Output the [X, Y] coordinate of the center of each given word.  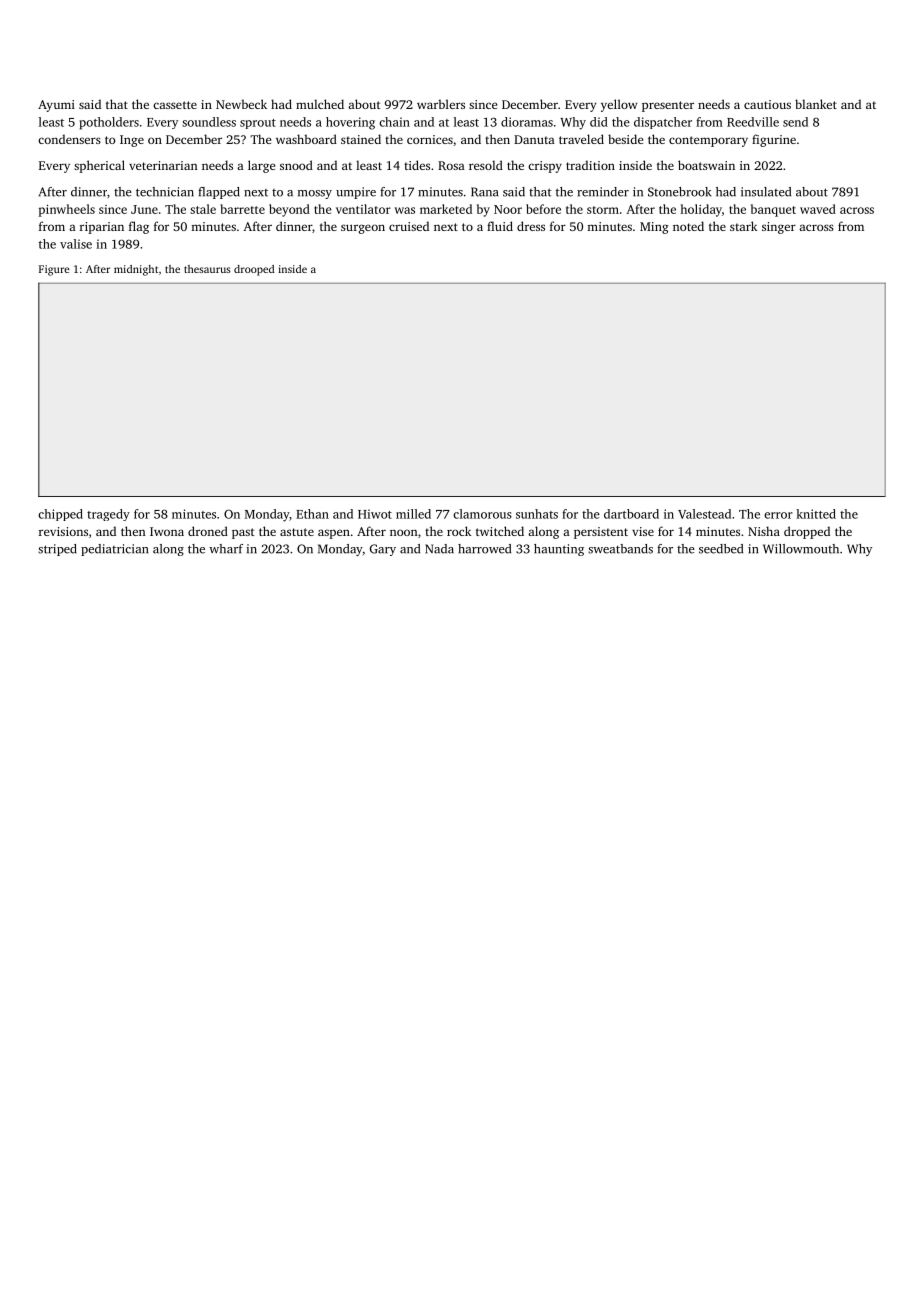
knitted [816, 514]
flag [139, 227]
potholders [109, 123]
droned [208, 531]
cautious [767, 104]
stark [743, 226]
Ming [654, 228]
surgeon [363, 229]
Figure [54, 270]
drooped [254, 270]
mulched [320, 104]
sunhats [537, 514]
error [778, 515]
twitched [500, 531]
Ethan [312, 514]
